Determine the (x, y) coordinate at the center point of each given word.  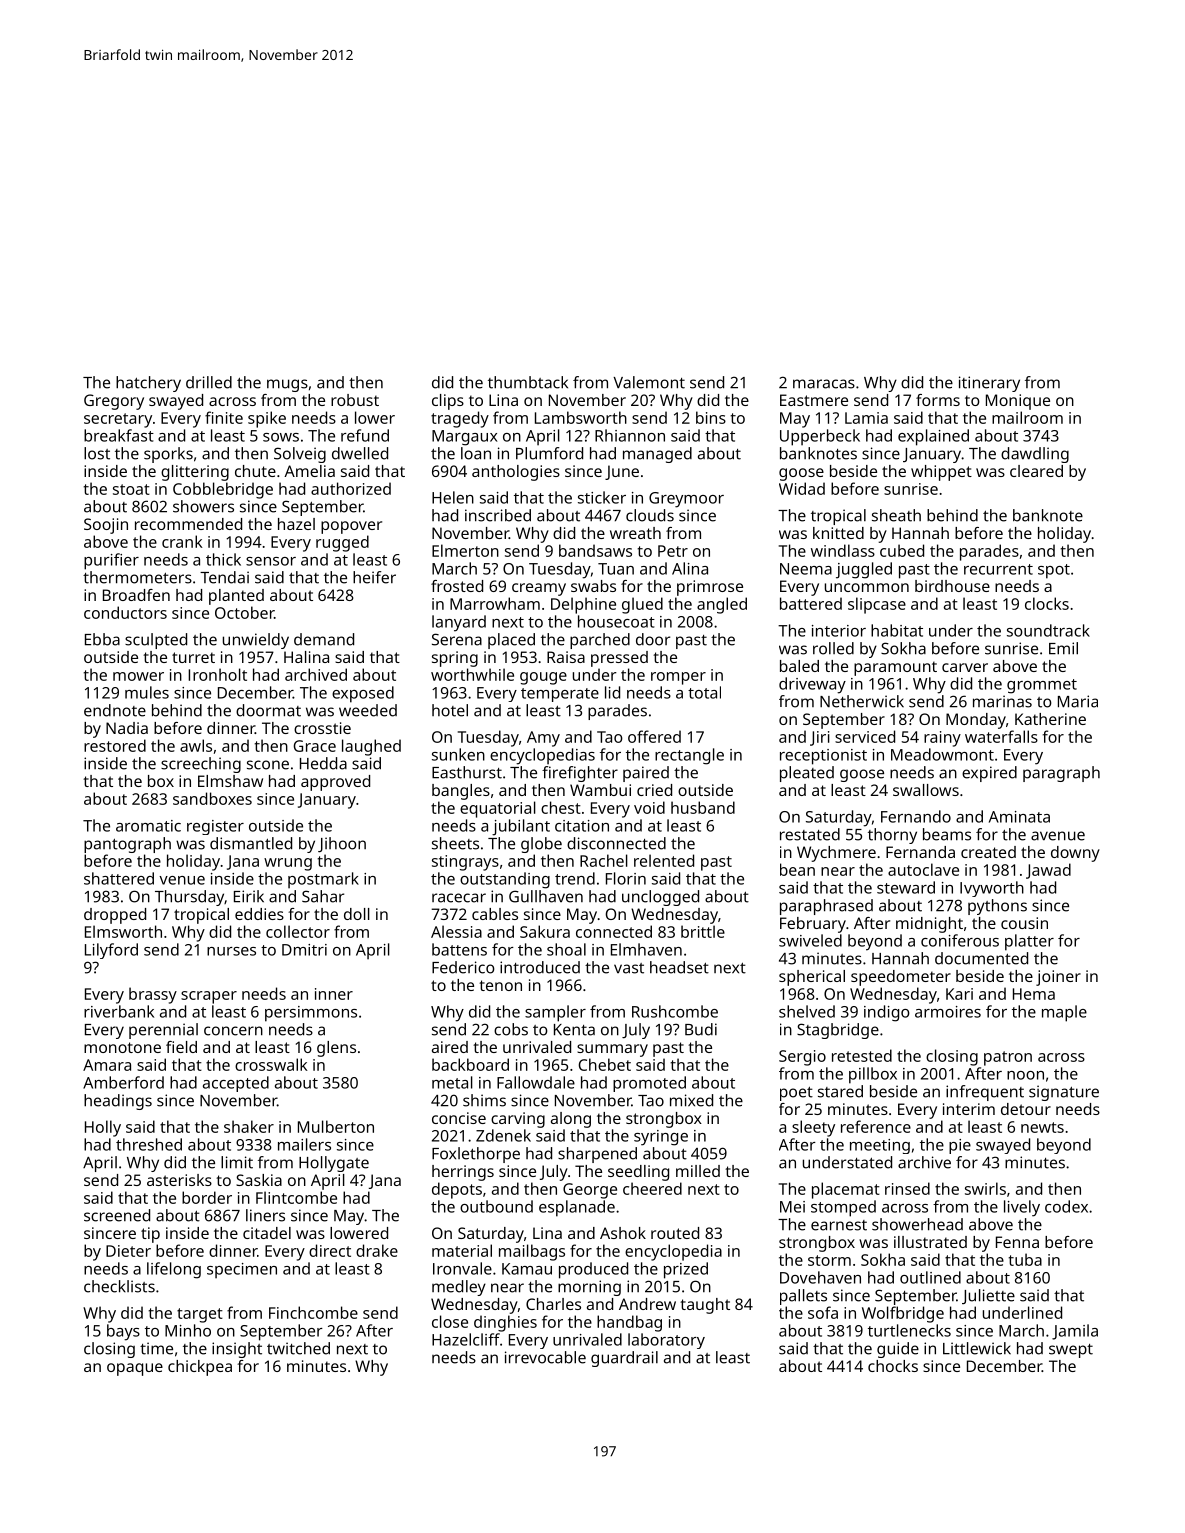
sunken (458, 754)
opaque (135, 1369)
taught (705, 1306)
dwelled (360, 453)
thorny (892, 836)
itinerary (989, 384)
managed (657, 455)
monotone (122, 1047)
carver (965, 667)
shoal (566, 949)
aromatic (148, 826)
